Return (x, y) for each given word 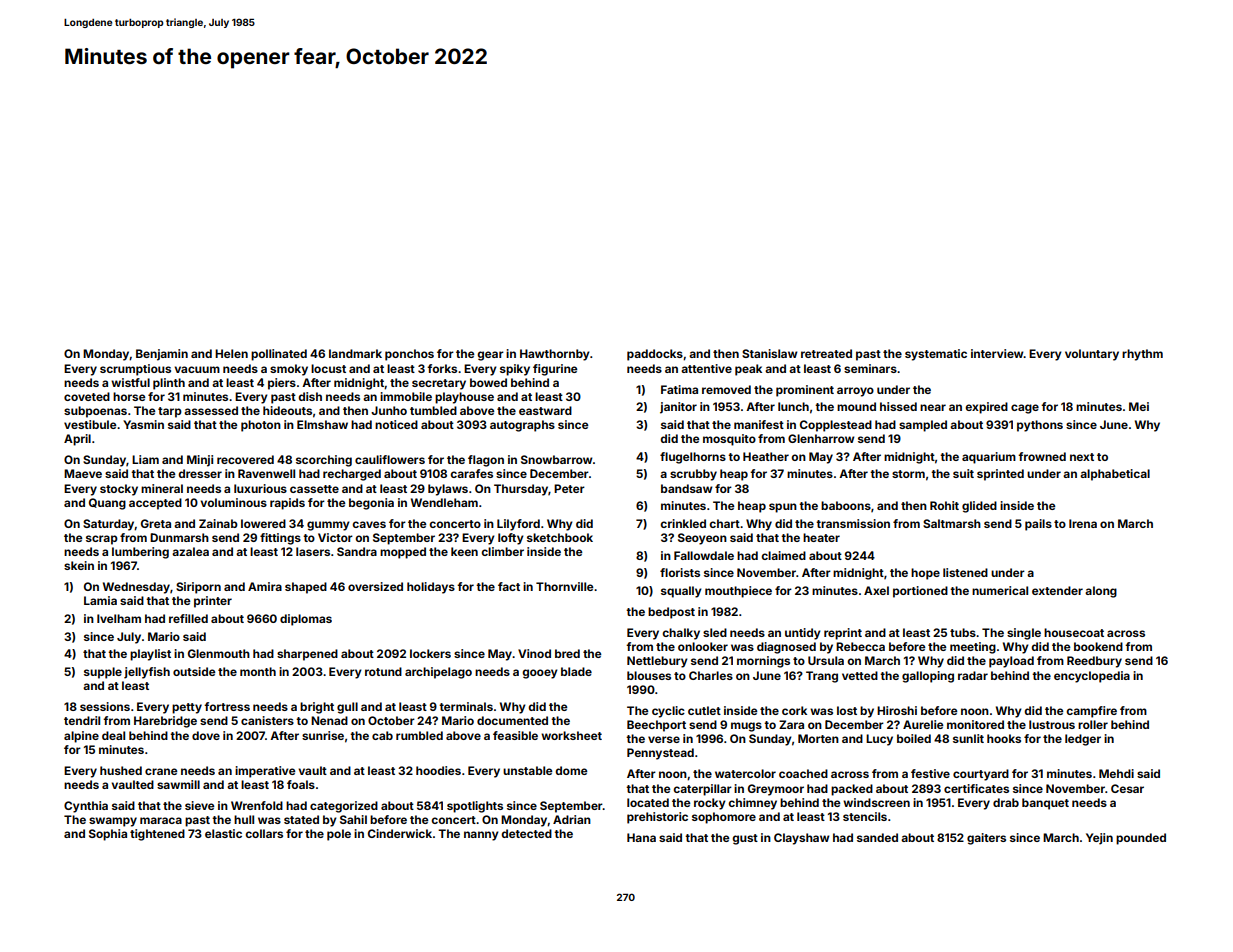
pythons (1040, 426)
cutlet (704, 710)
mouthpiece (738, 592)
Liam (145, 459)
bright (317, 708)
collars (264, 833)
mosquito (729, 440)
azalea (190, 551)
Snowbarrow (556, 459)
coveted (87, 396)
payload (1011, 662)
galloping (928, 677)
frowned (1042, 456)
